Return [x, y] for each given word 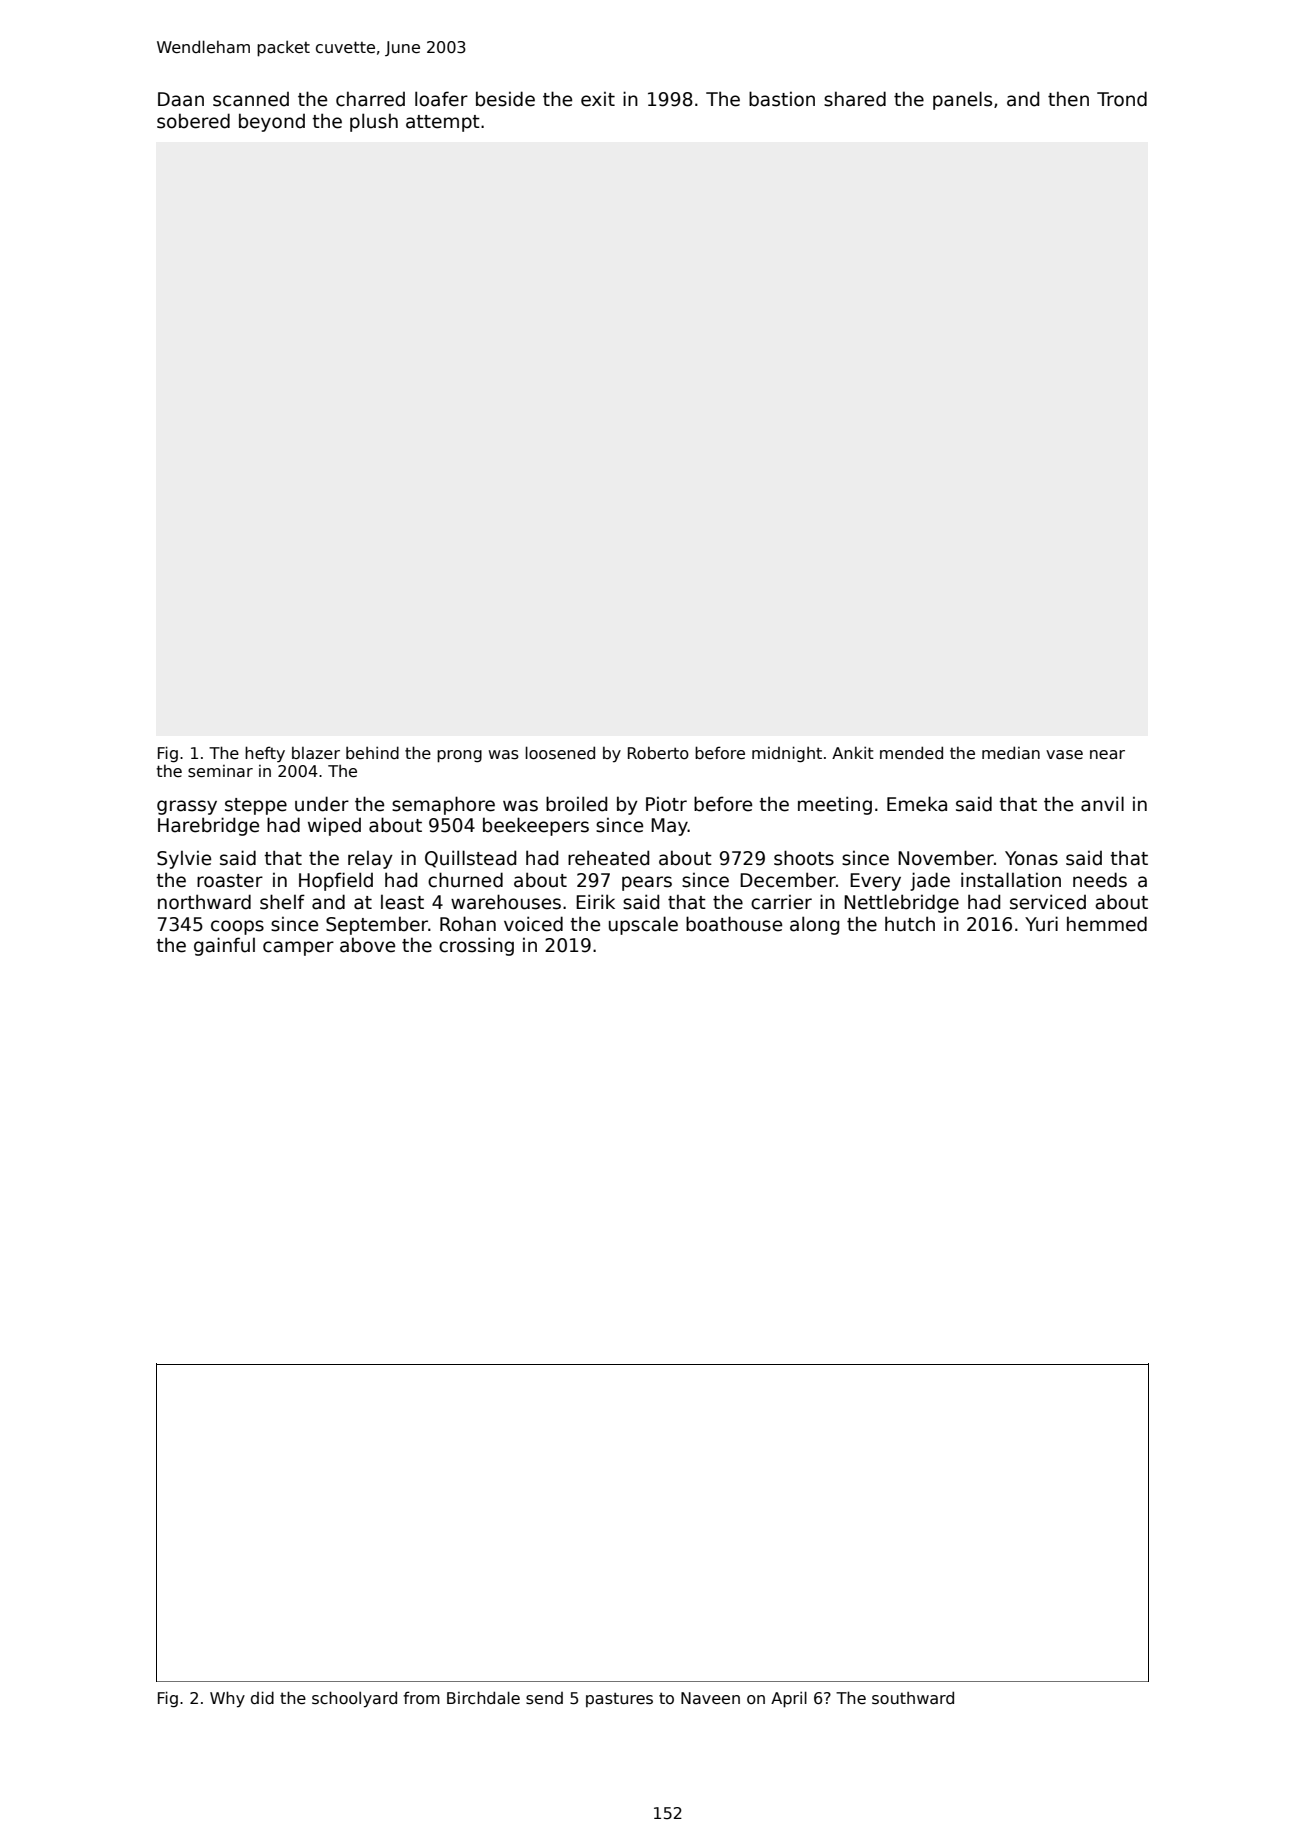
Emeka [917, 804]
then [1068, 99]
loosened [560, 753]
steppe [256, 806]
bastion [782, 99]
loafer [441, 99]
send [544, 1698]
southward [913, 1698]
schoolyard [354, 1699]
